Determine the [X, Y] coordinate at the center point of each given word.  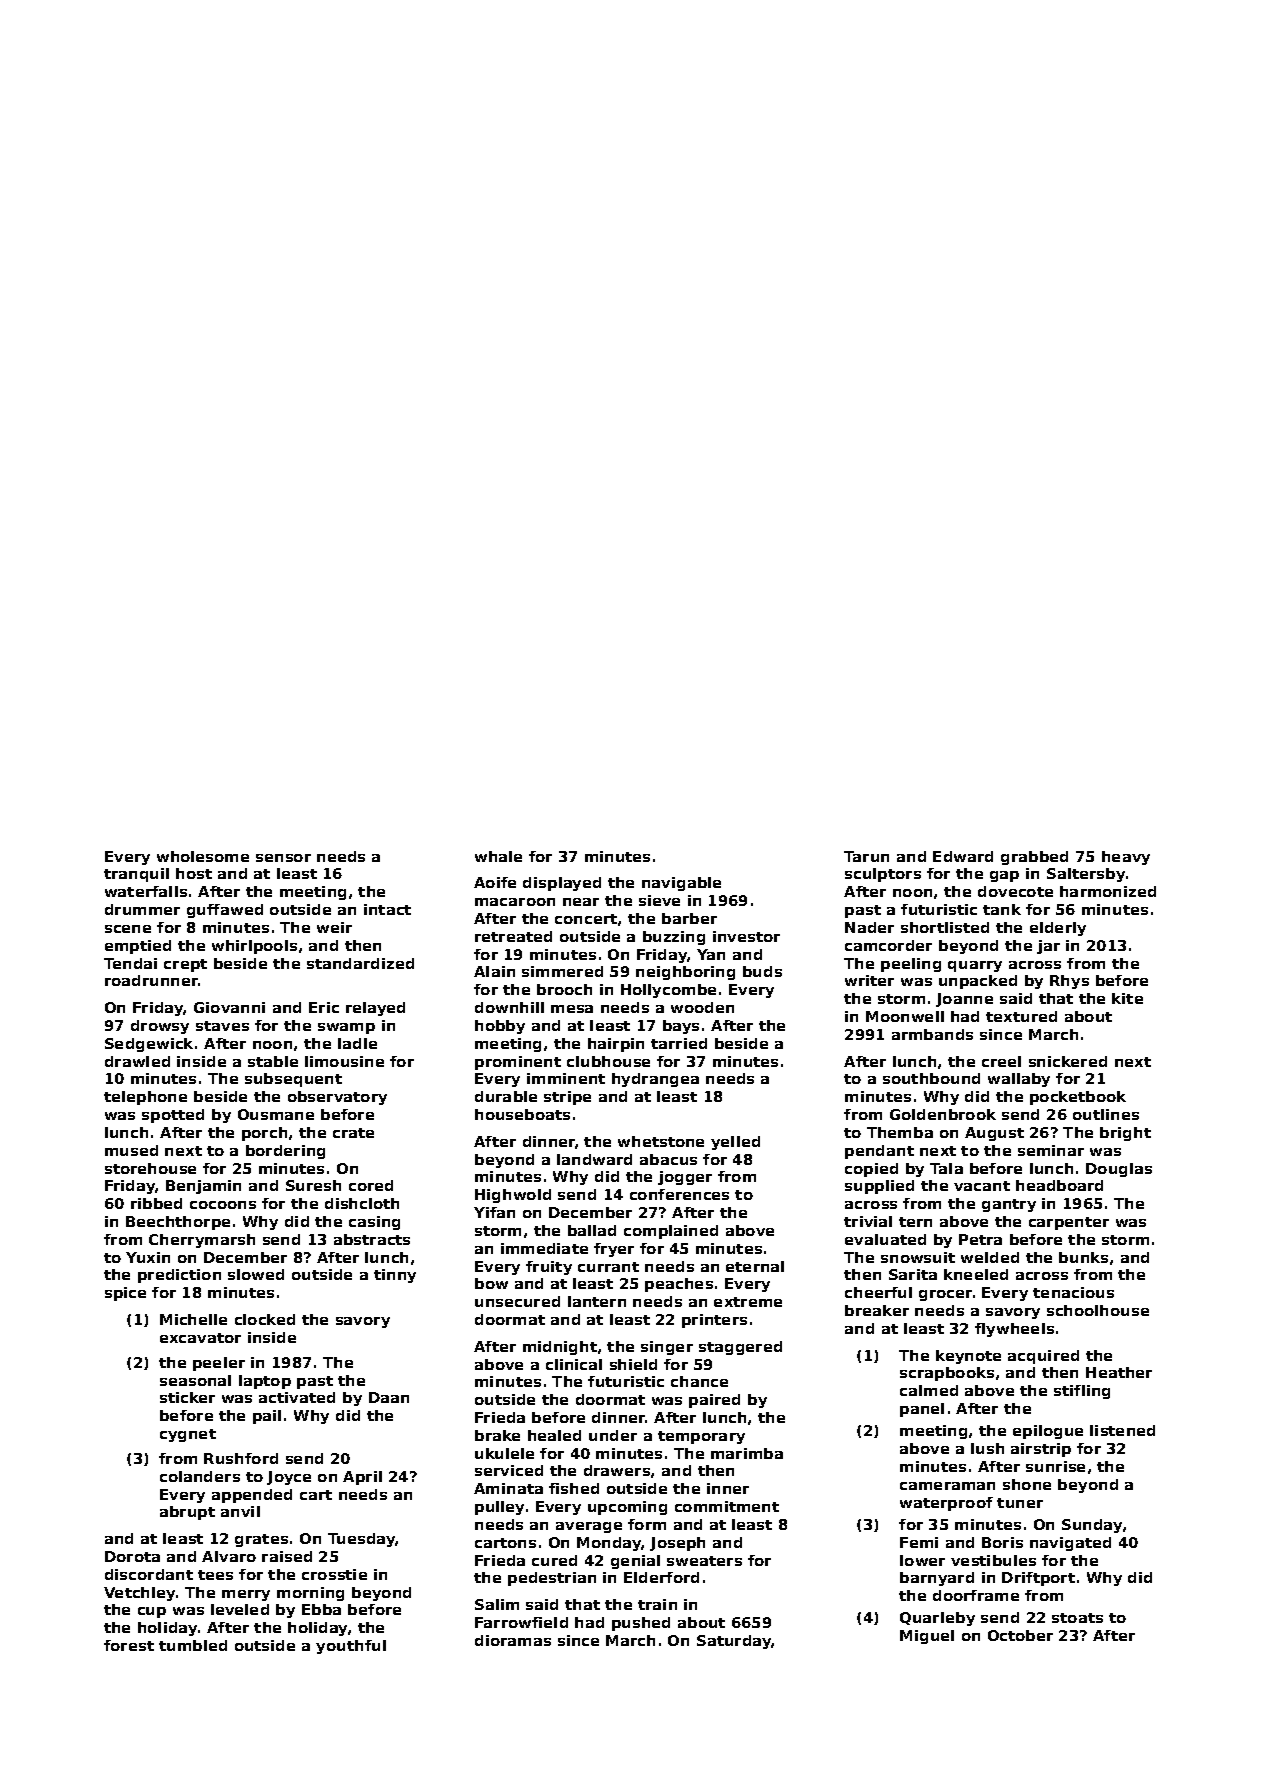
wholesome [203, 856]
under [613, 1435]
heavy [1126, 858]
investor [746, 936]
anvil [240, 1511]
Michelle [193, 1319]
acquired [1043, 1357]
